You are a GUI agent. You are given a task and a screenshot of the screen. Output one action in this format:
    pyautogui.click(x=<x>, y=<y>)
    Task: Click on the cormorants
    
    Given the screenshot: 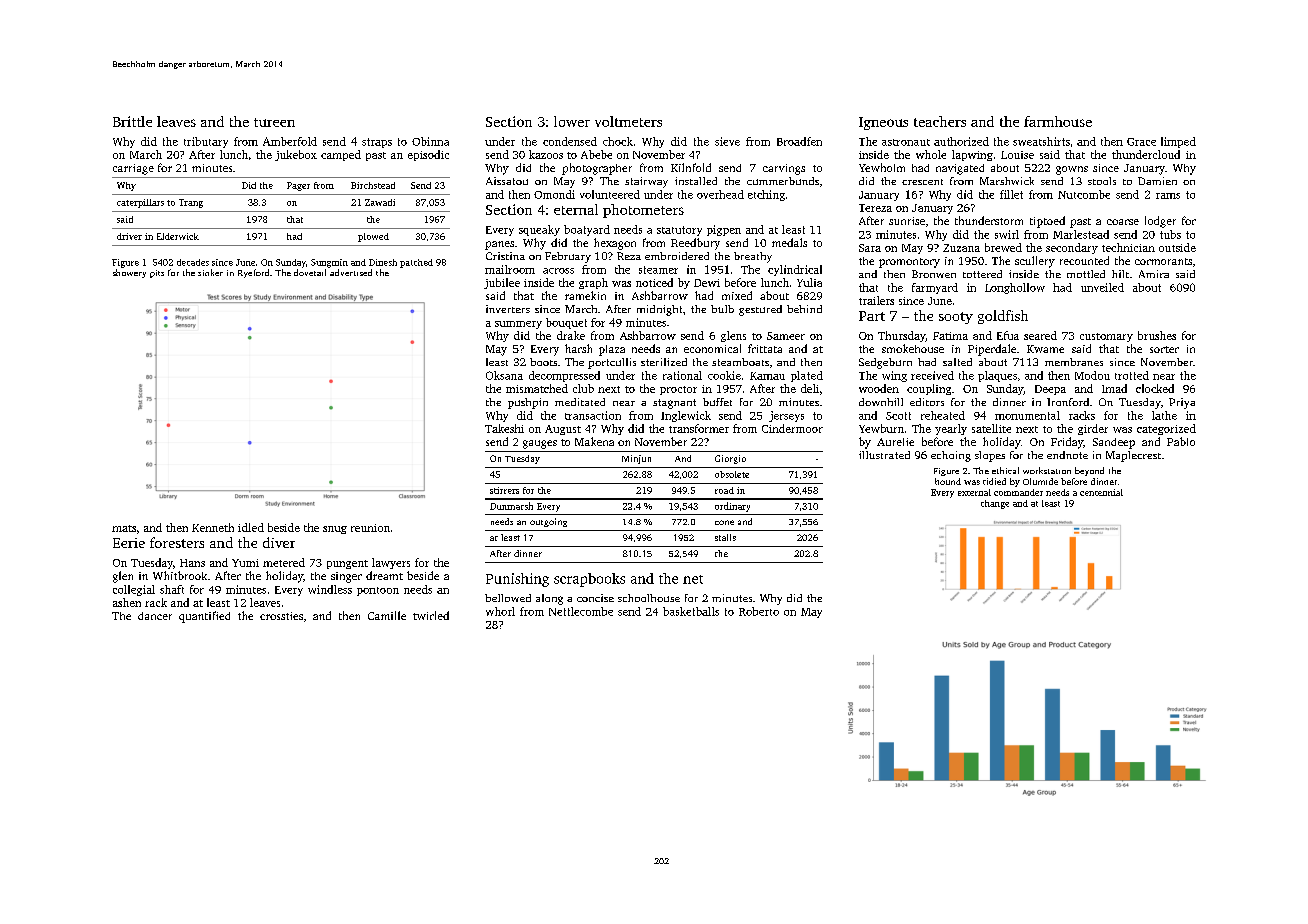 What is the action you would take?
    pyautogui.click(x=1163, y=261)
